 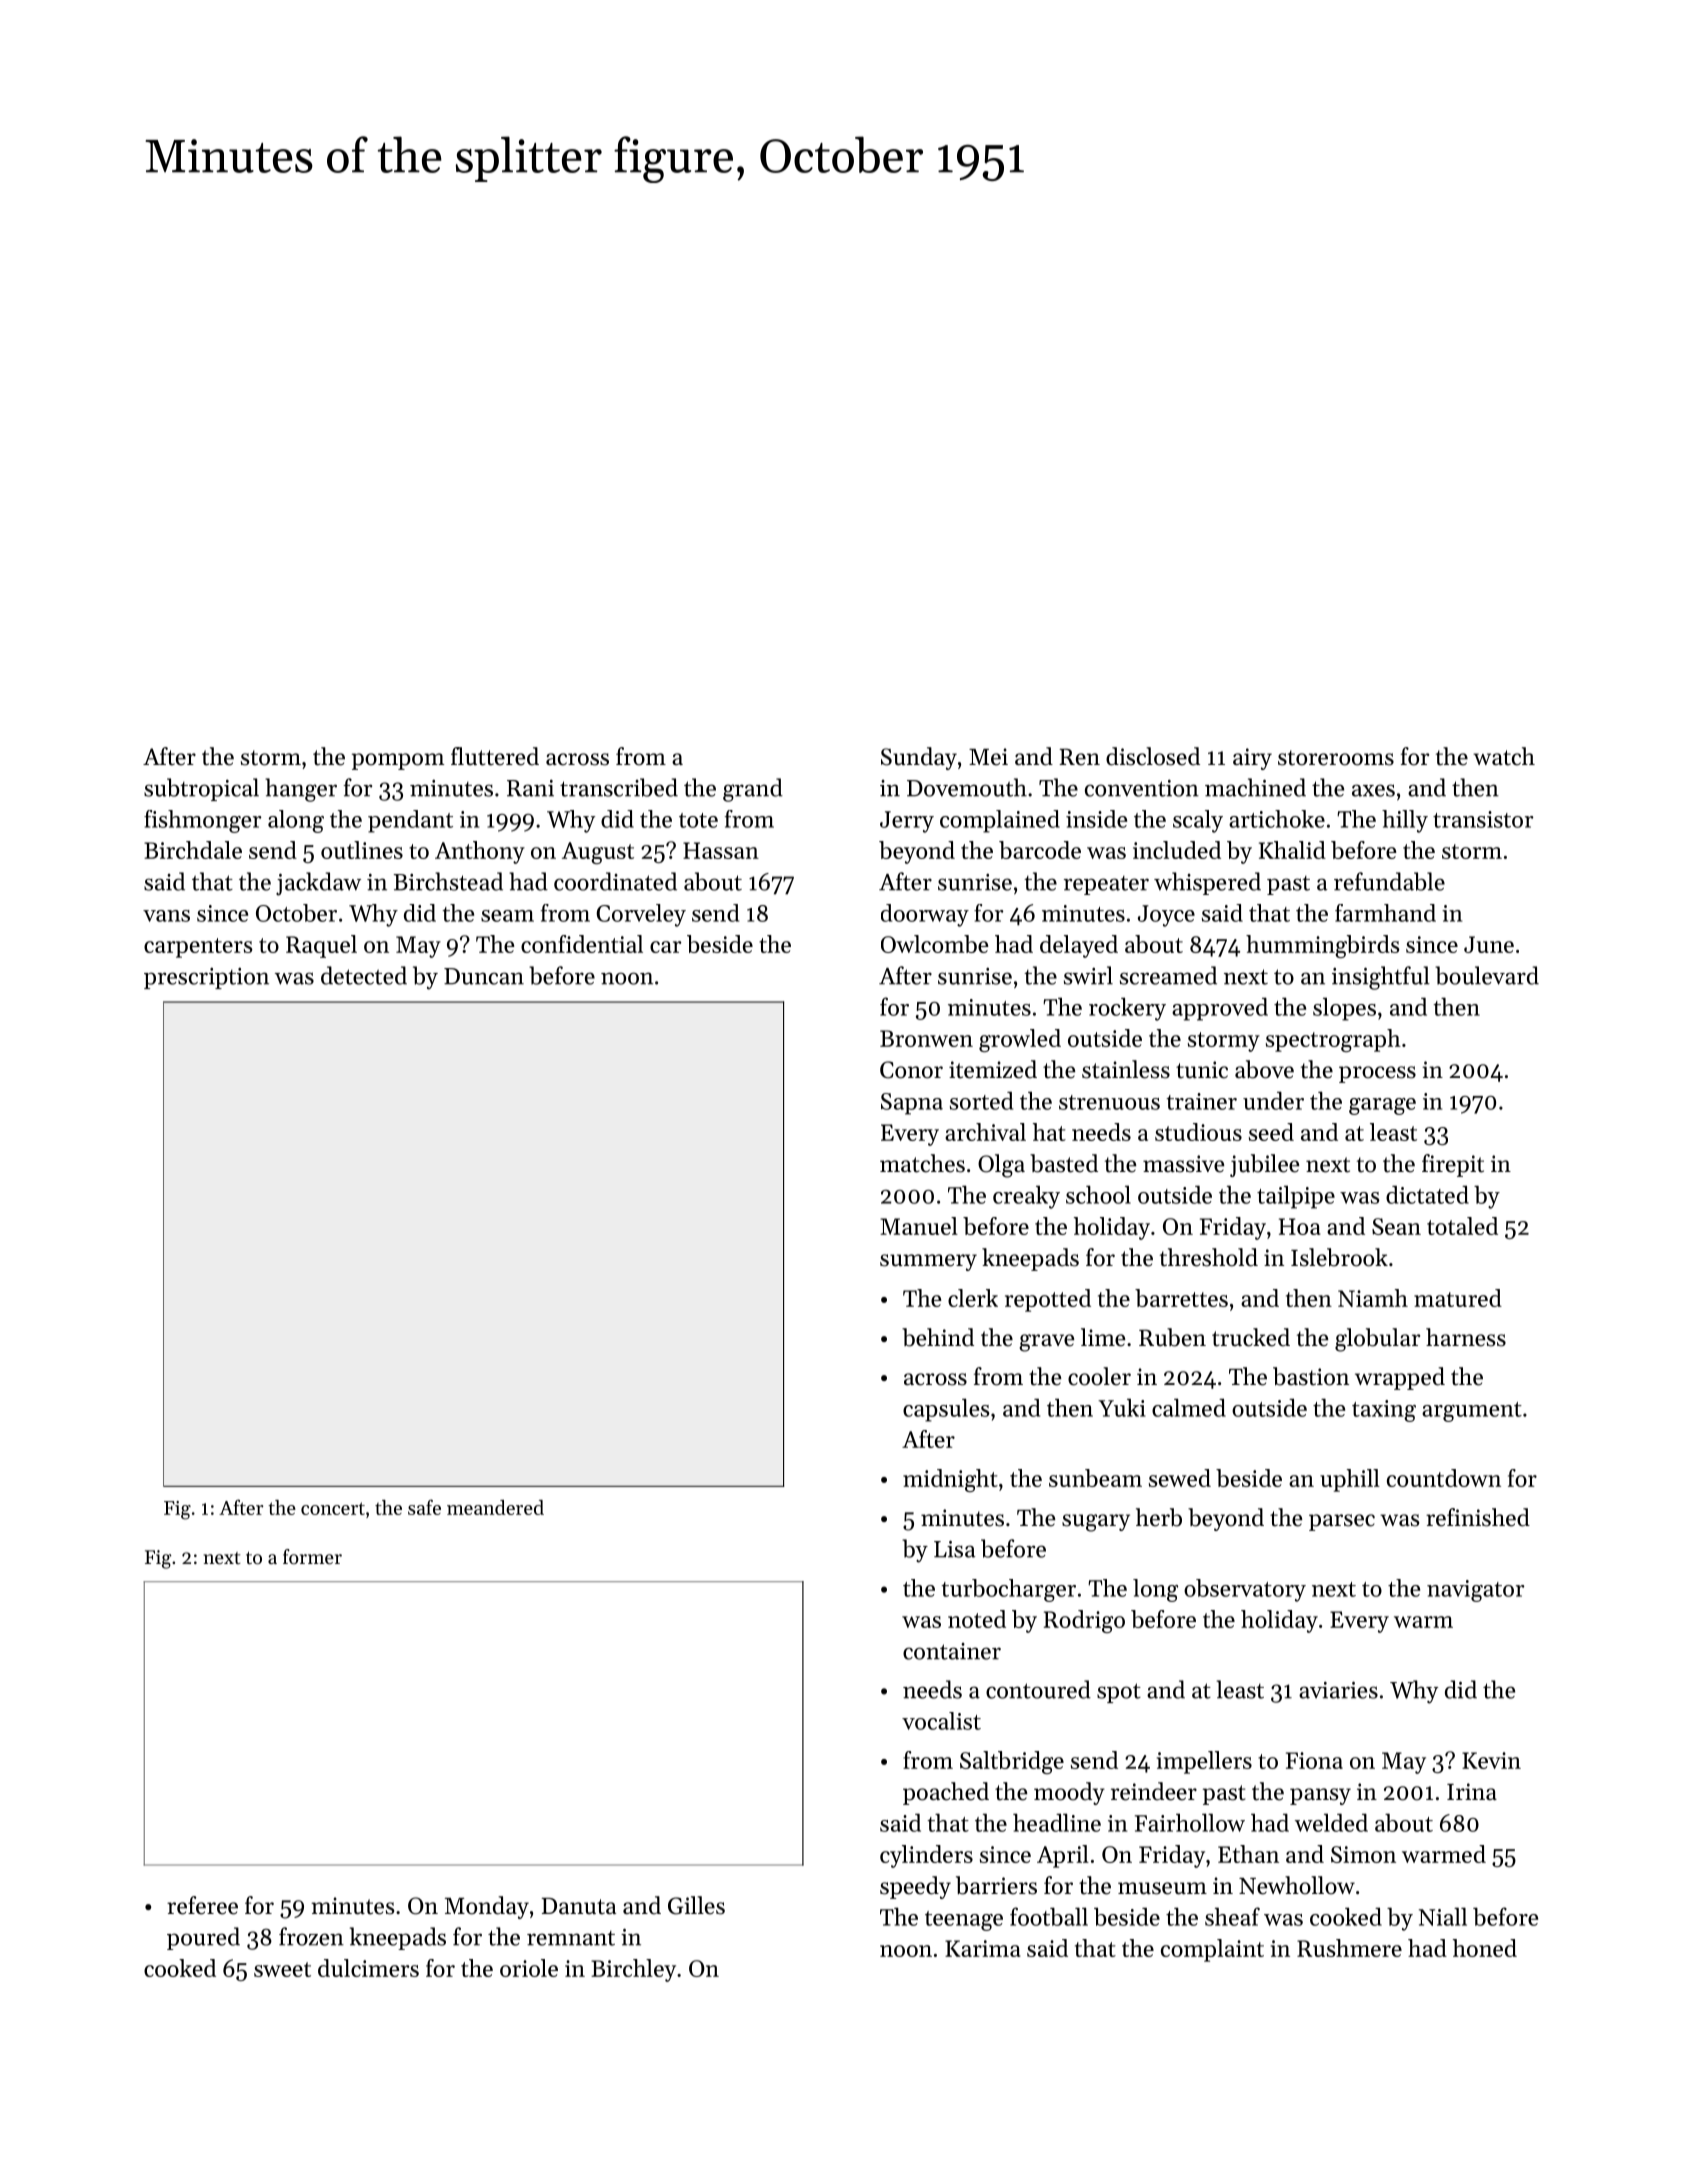 I want to click on safe, so click(x=424, y=1507).
